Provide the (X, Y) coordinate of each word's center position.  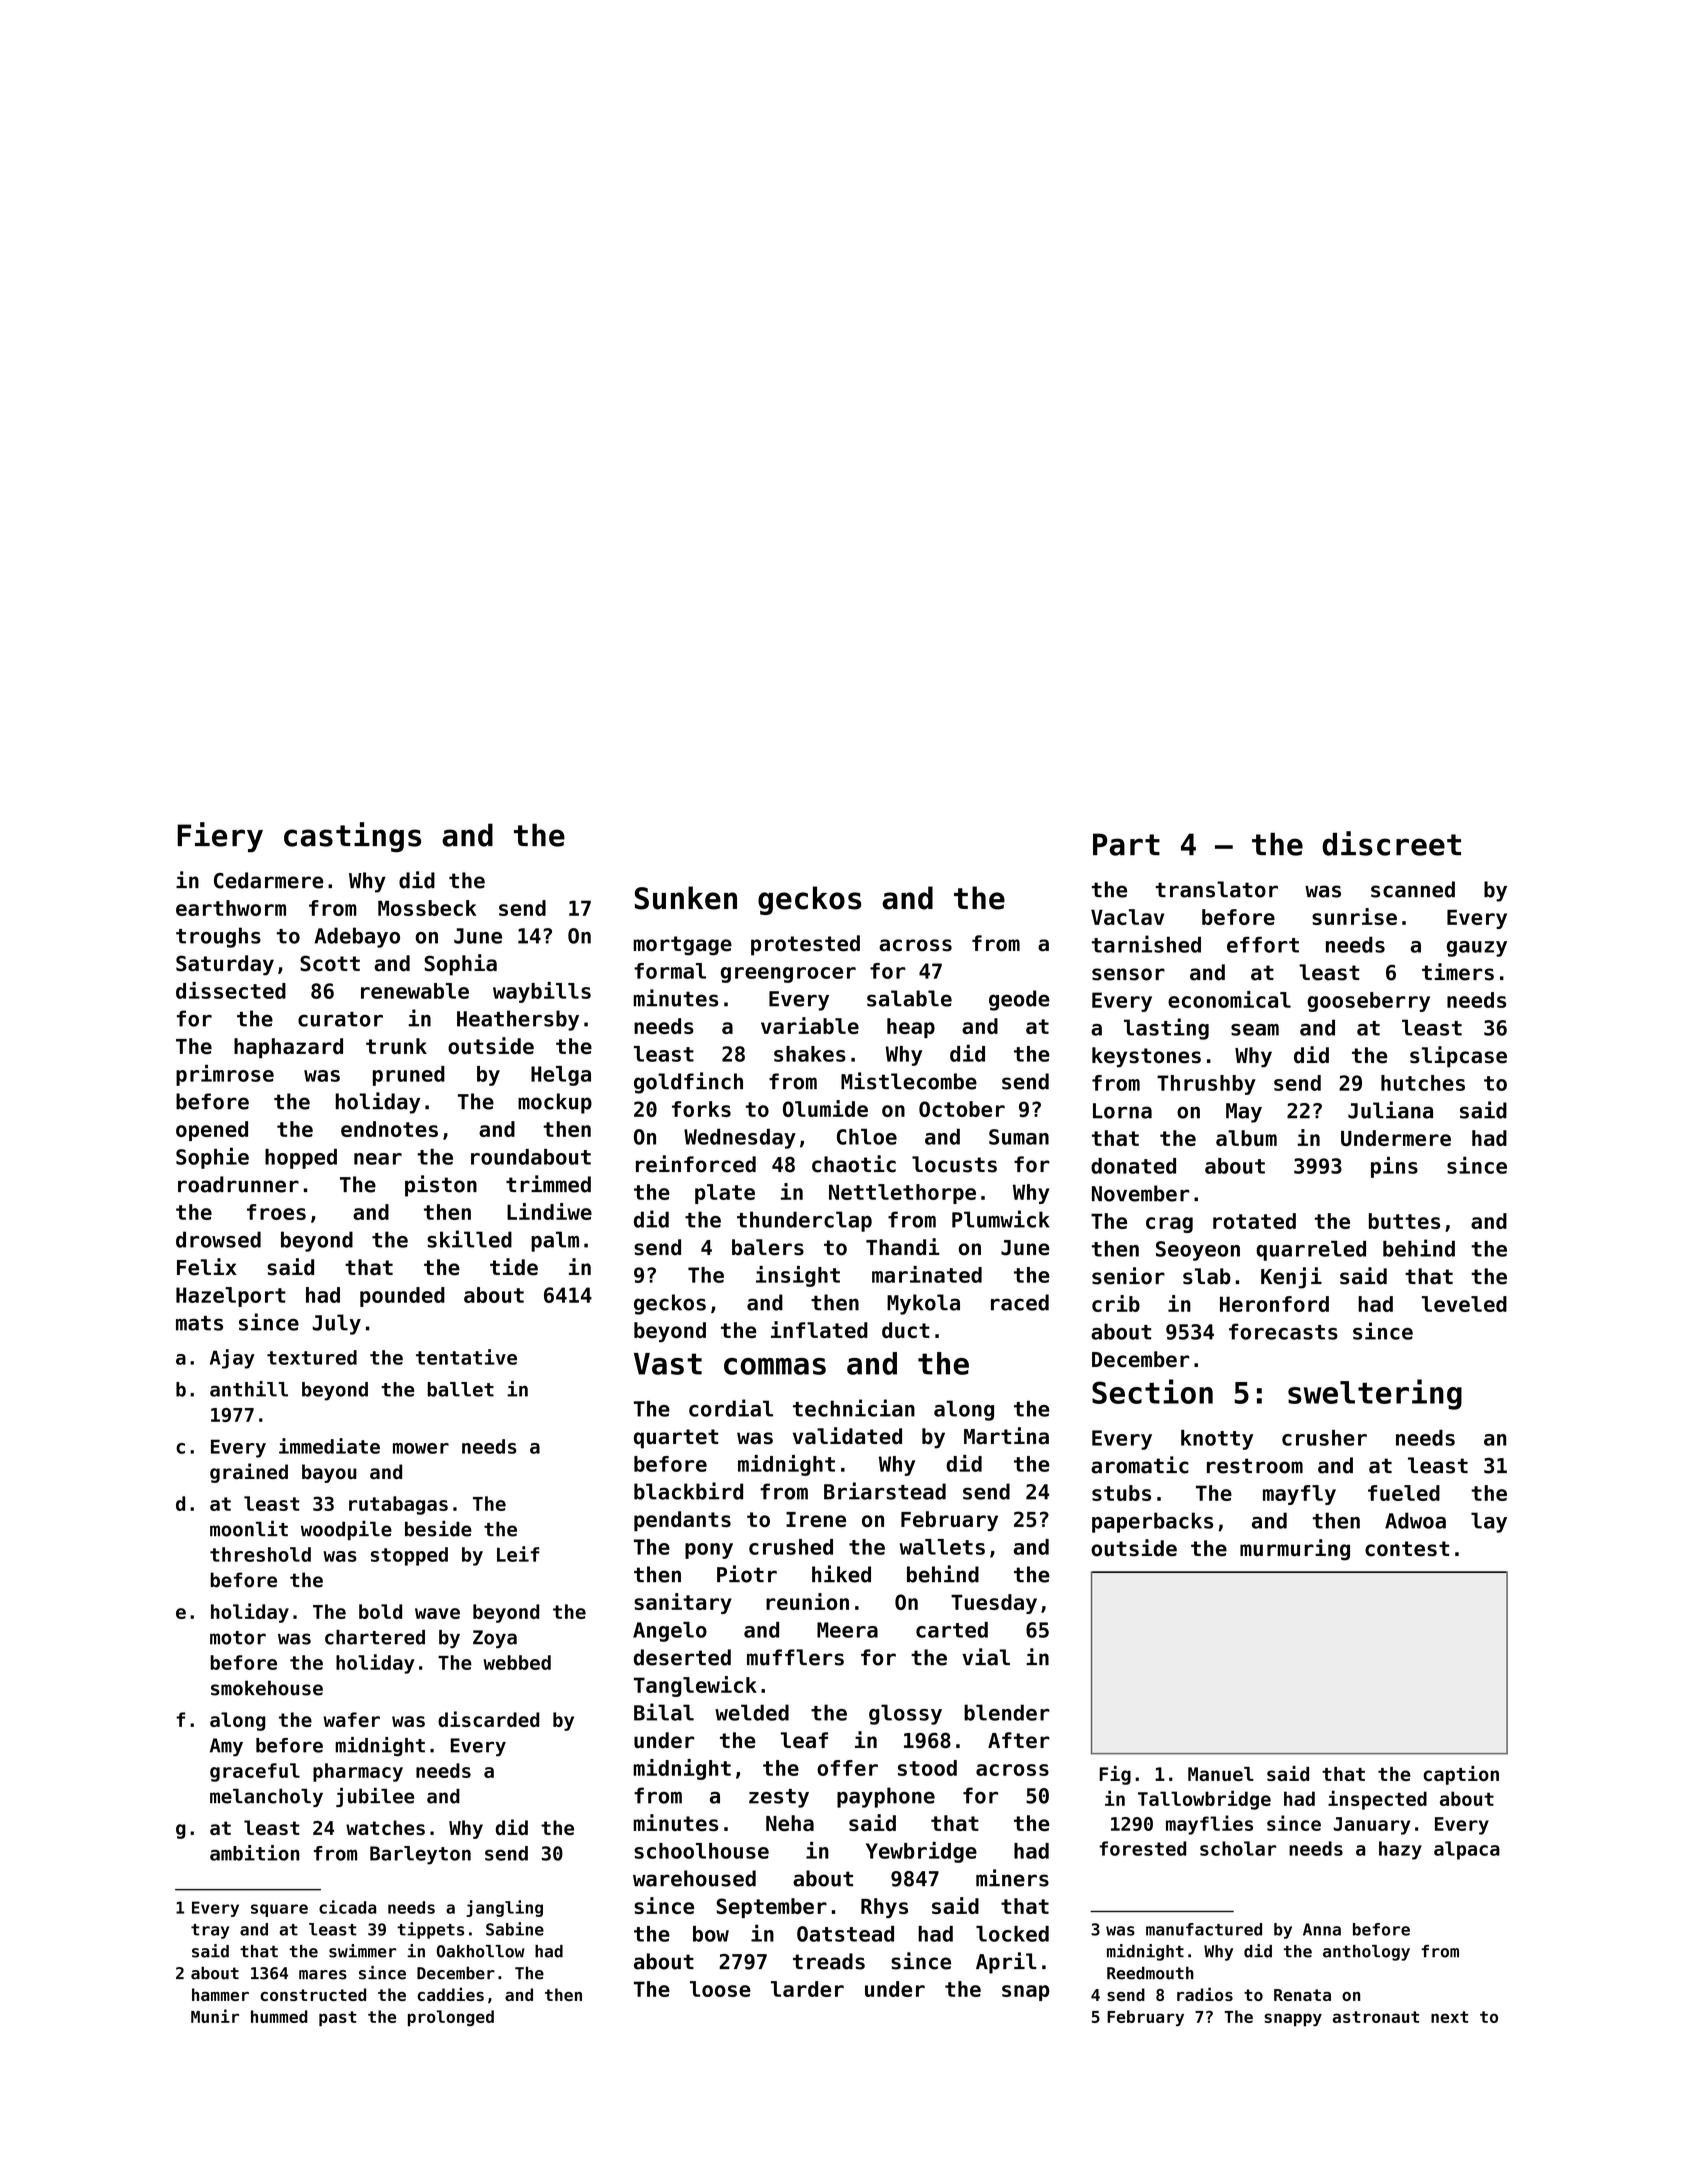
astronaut (1376, 2017)
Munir (215, 2016)
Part (1126, 844)
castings (352, 837)
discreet (1391, 843)
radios (1205, 1994)
